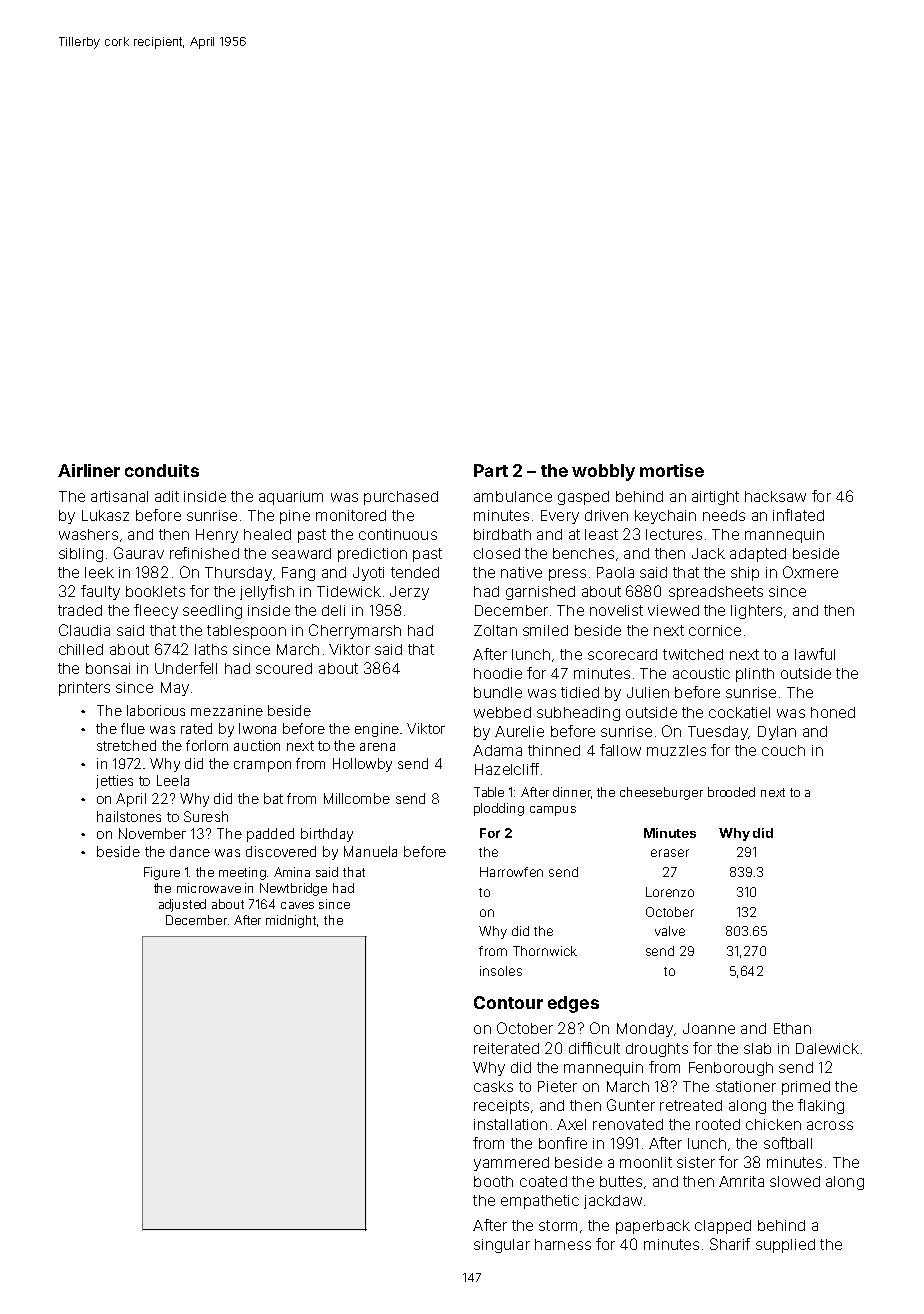 This image has height=1314, width=924. I want to click on press, so click(567, 575).
